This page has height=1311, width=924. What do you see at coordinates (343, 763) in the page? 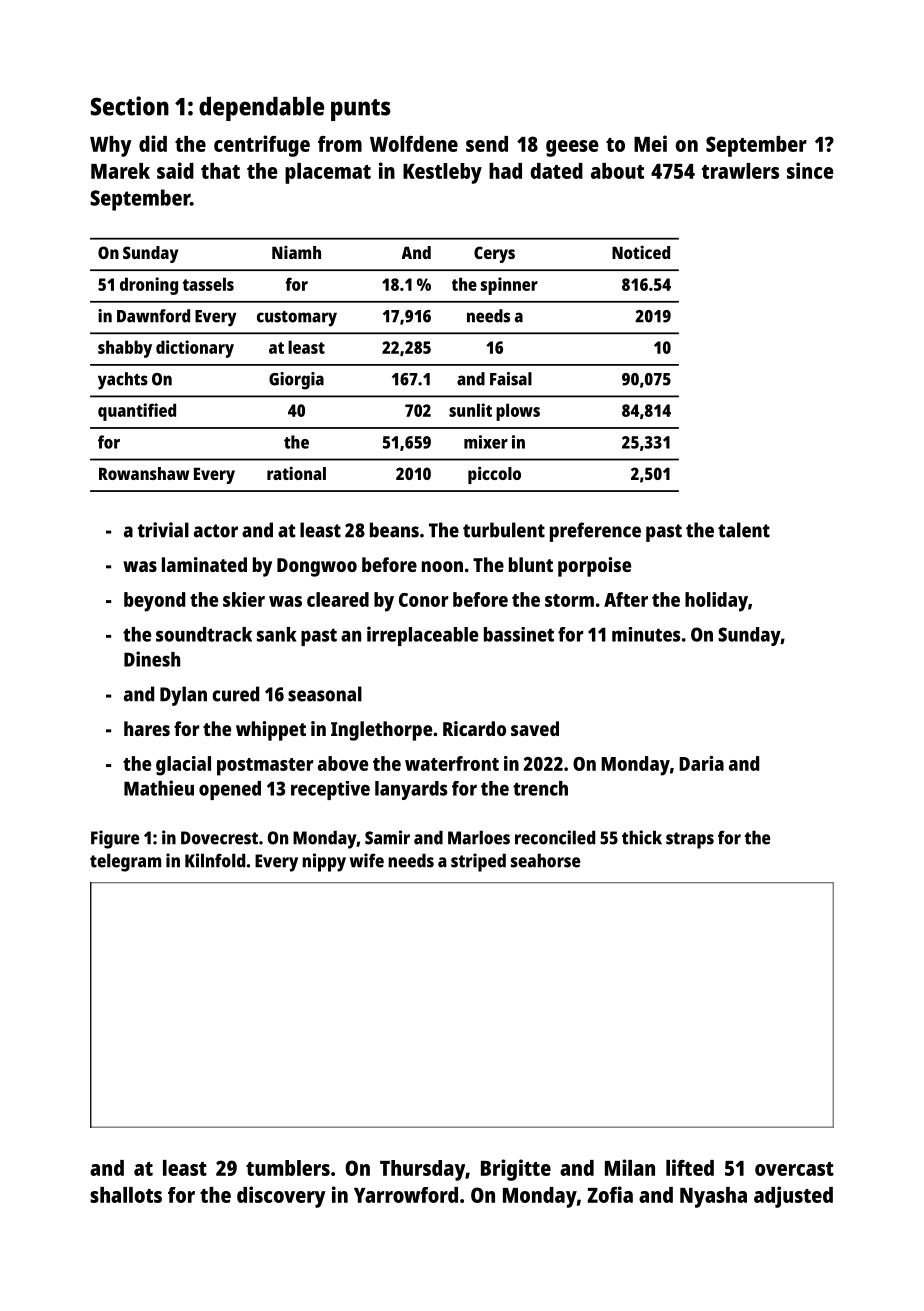
I see `above` at bounding box center [343, 763].
